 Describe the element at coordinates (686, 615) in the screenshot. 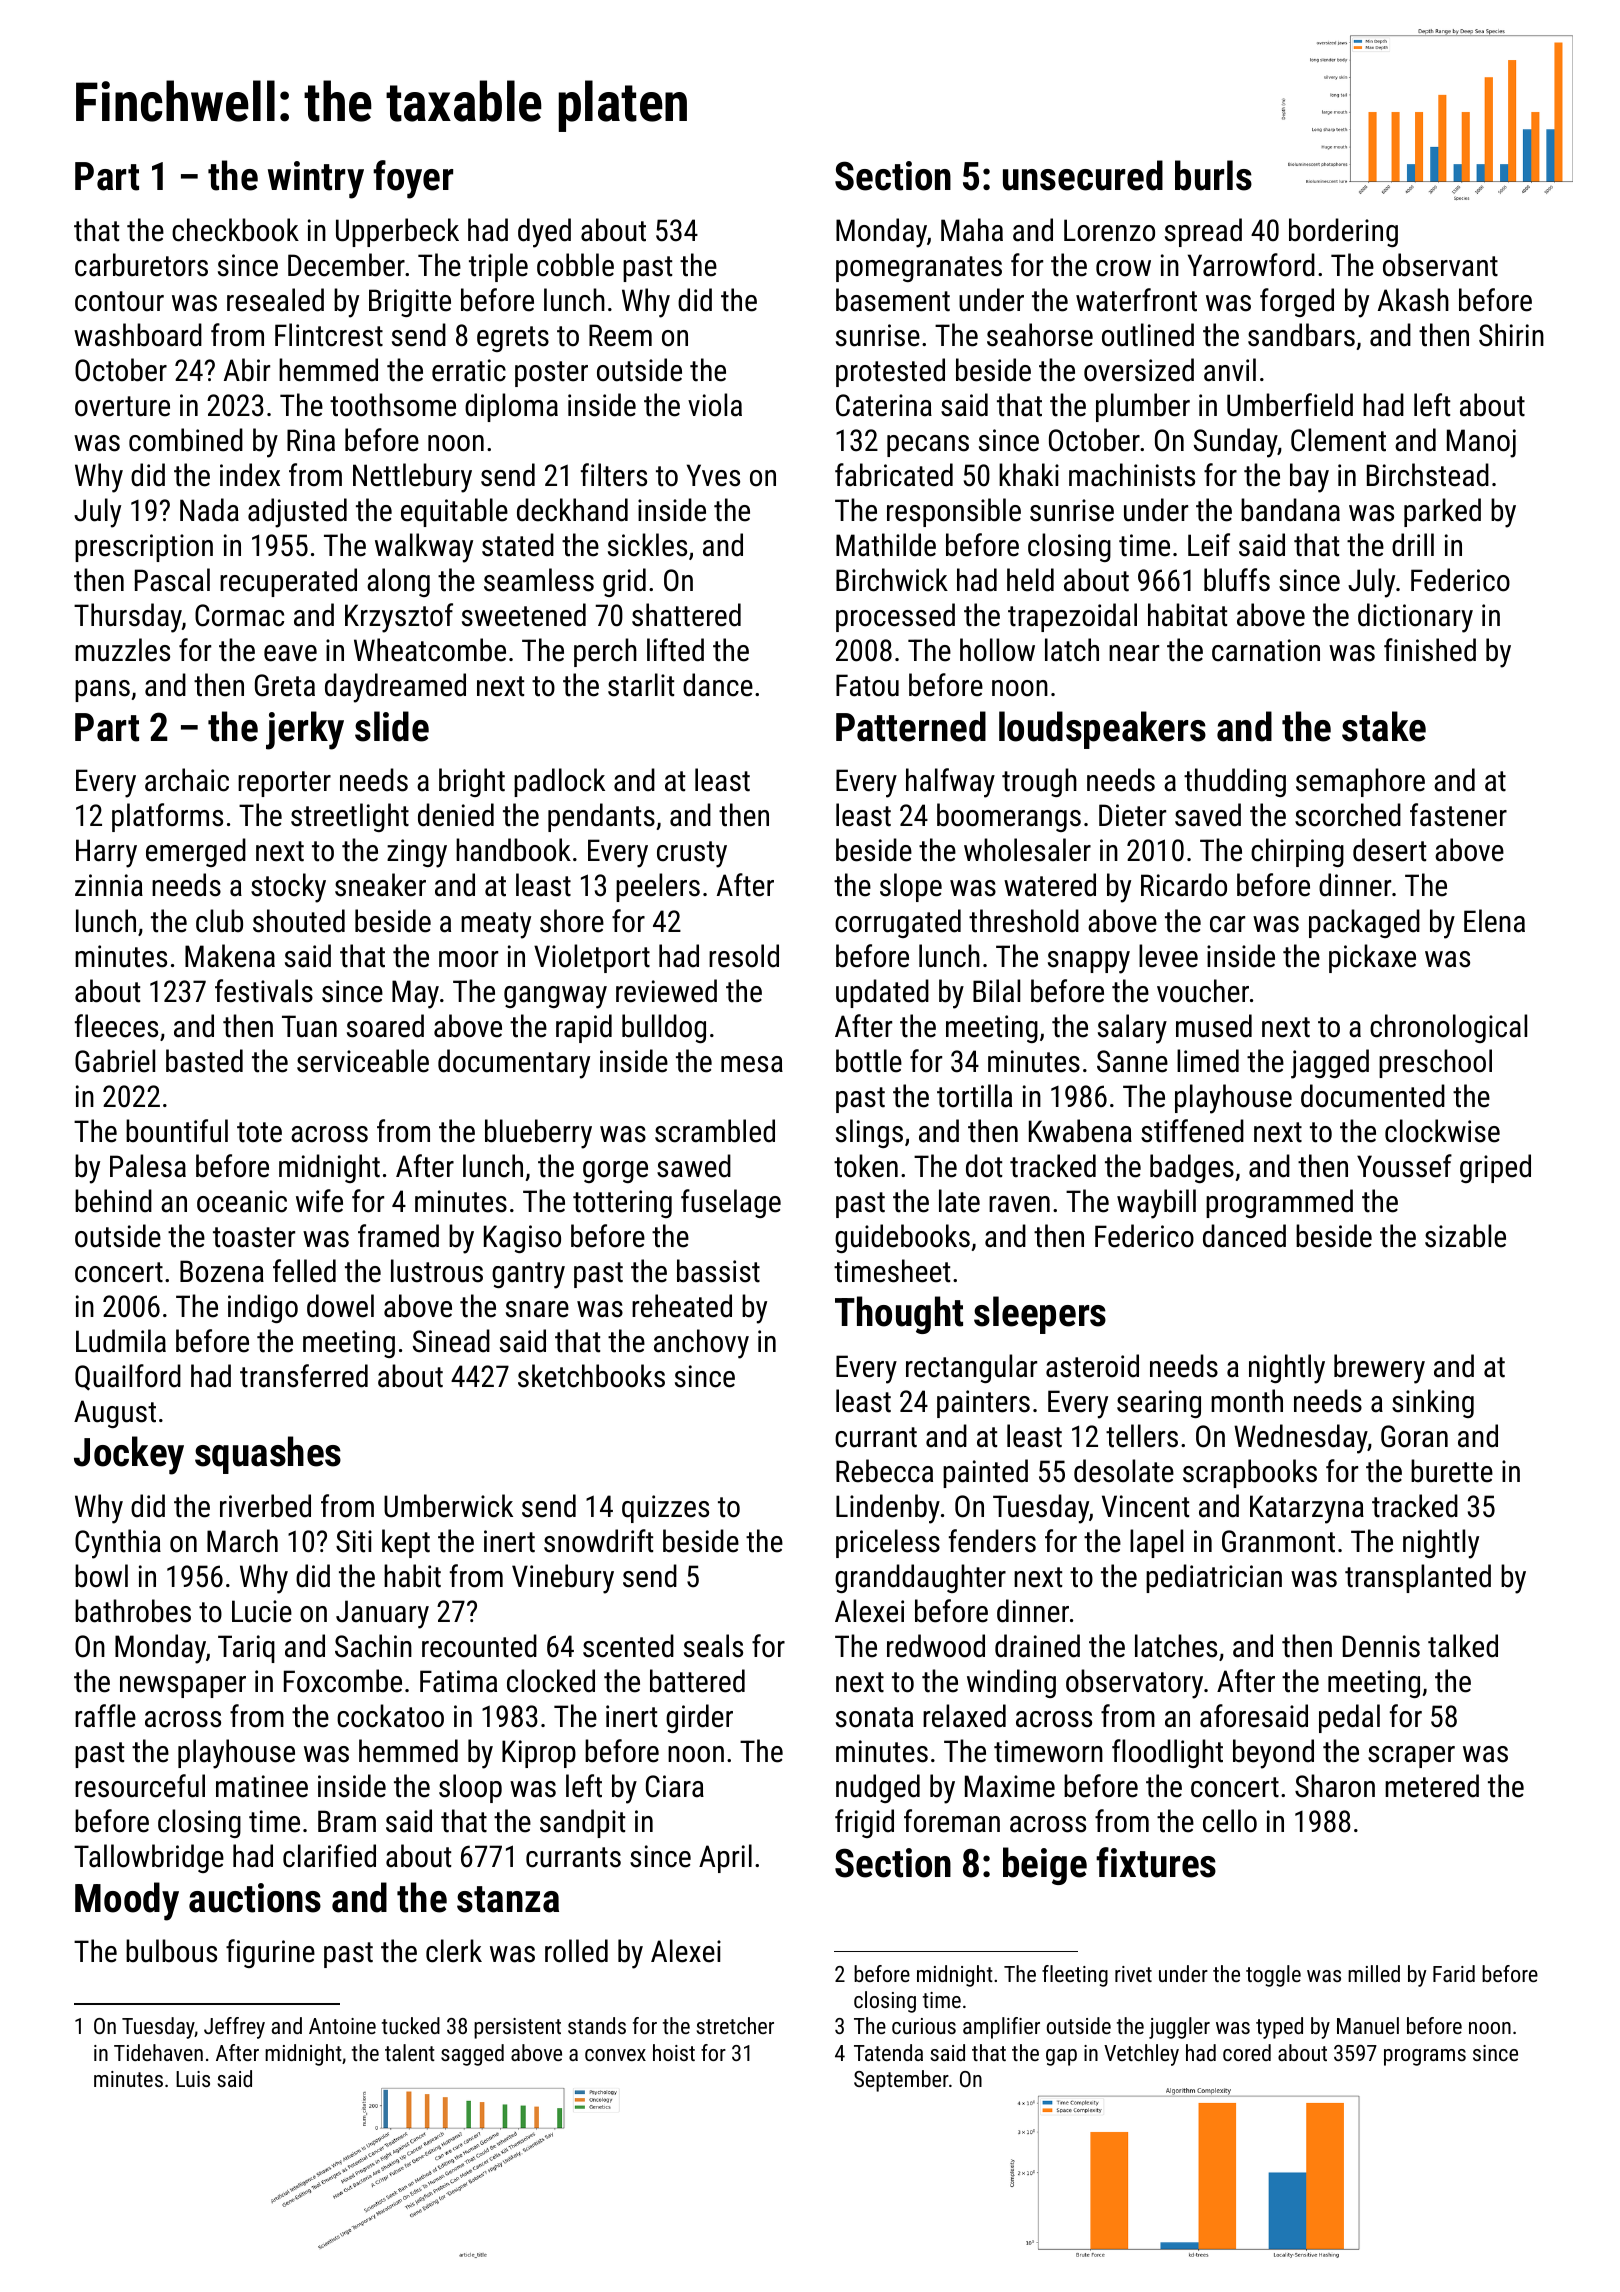

I see `shattered` at that location.
